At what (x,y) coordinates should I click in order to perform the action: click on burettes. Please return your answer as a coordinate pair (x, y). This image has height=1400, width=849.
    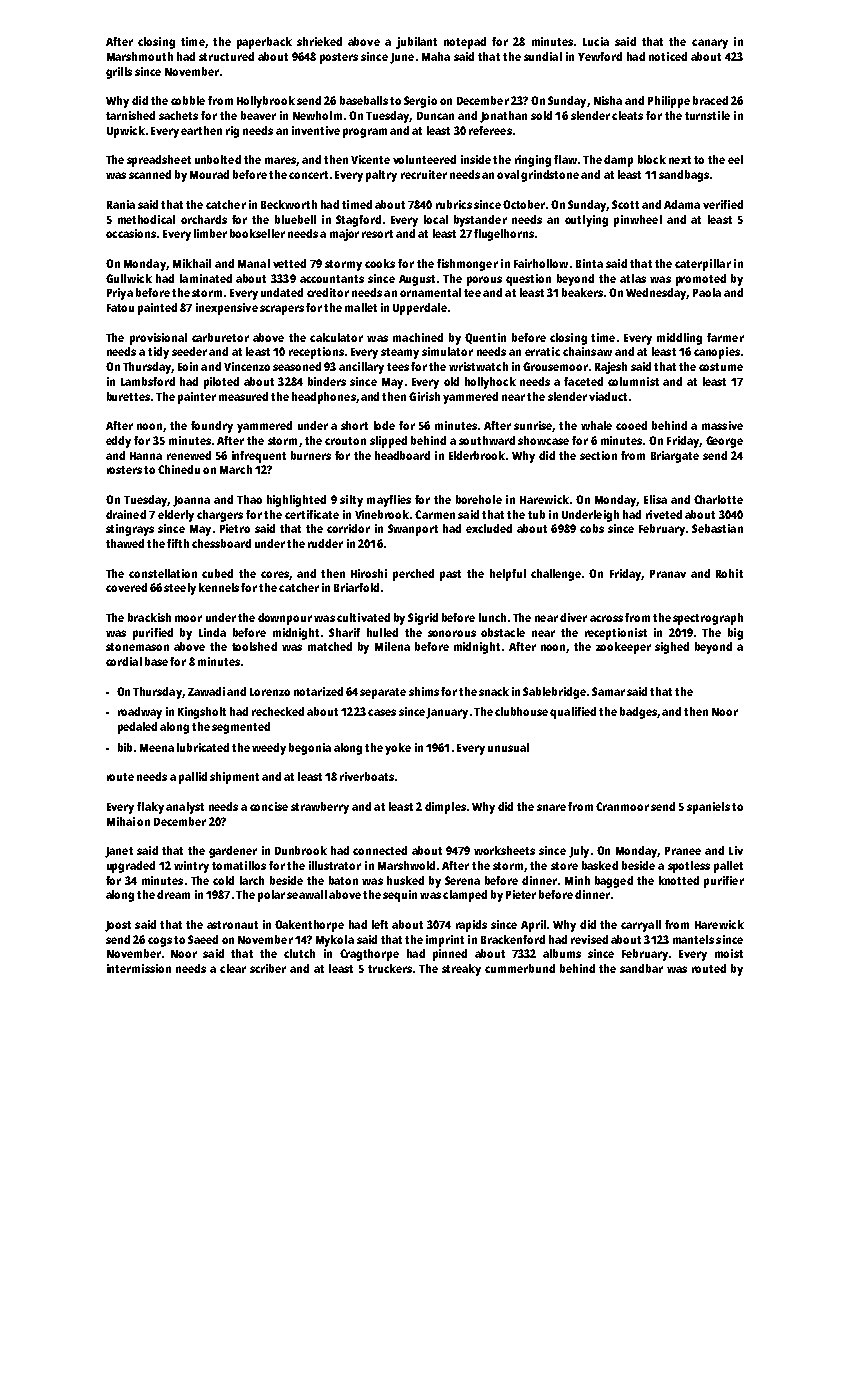
    Looking at the image, I should click on (128, 396).
